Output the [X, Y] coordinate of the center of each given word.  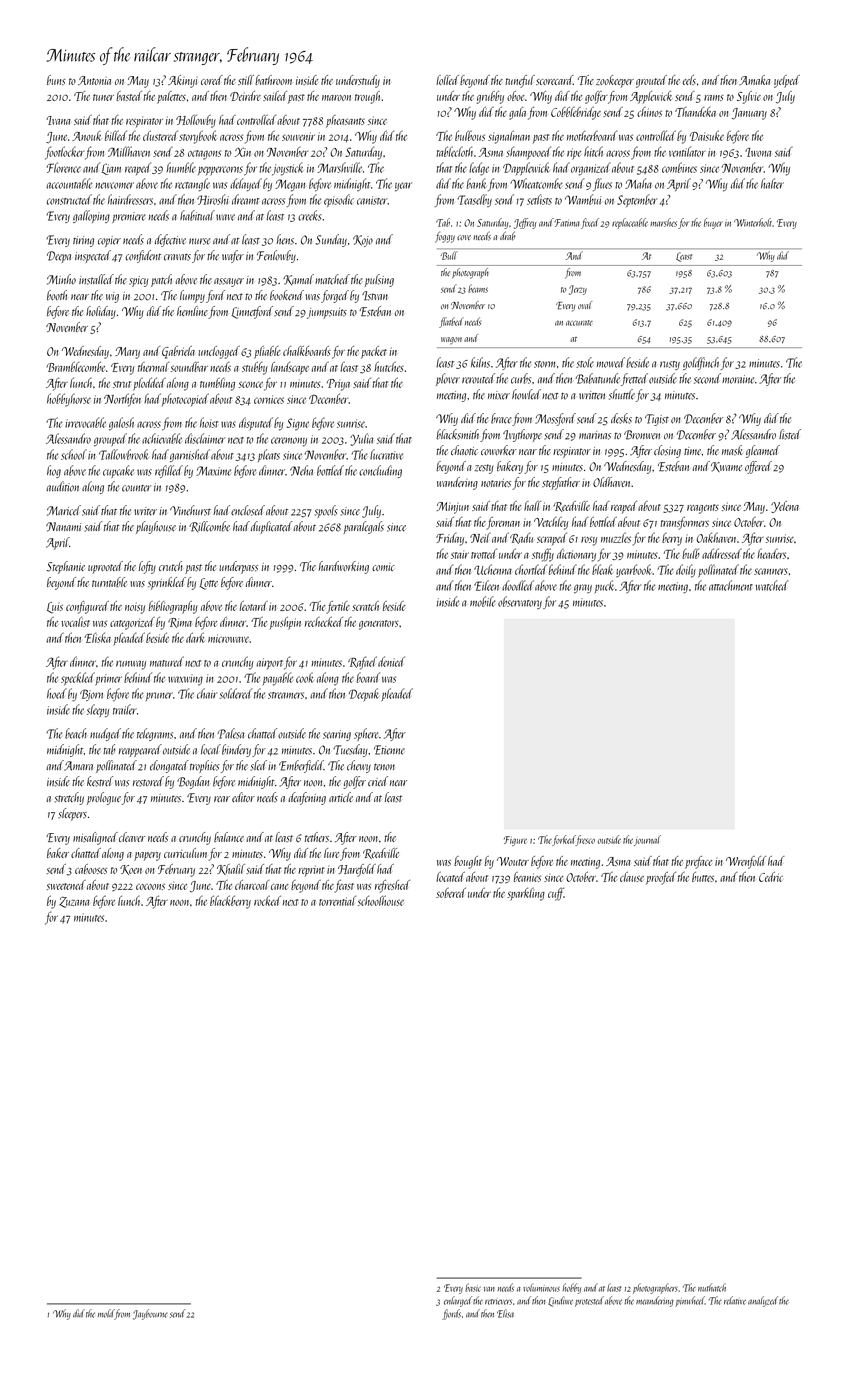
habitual [197, 215]
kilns [480, 362]
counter [136, 488]
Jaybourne [150, 1314]
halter [772, 183]
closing [667, 451]
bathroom [273, 80]
